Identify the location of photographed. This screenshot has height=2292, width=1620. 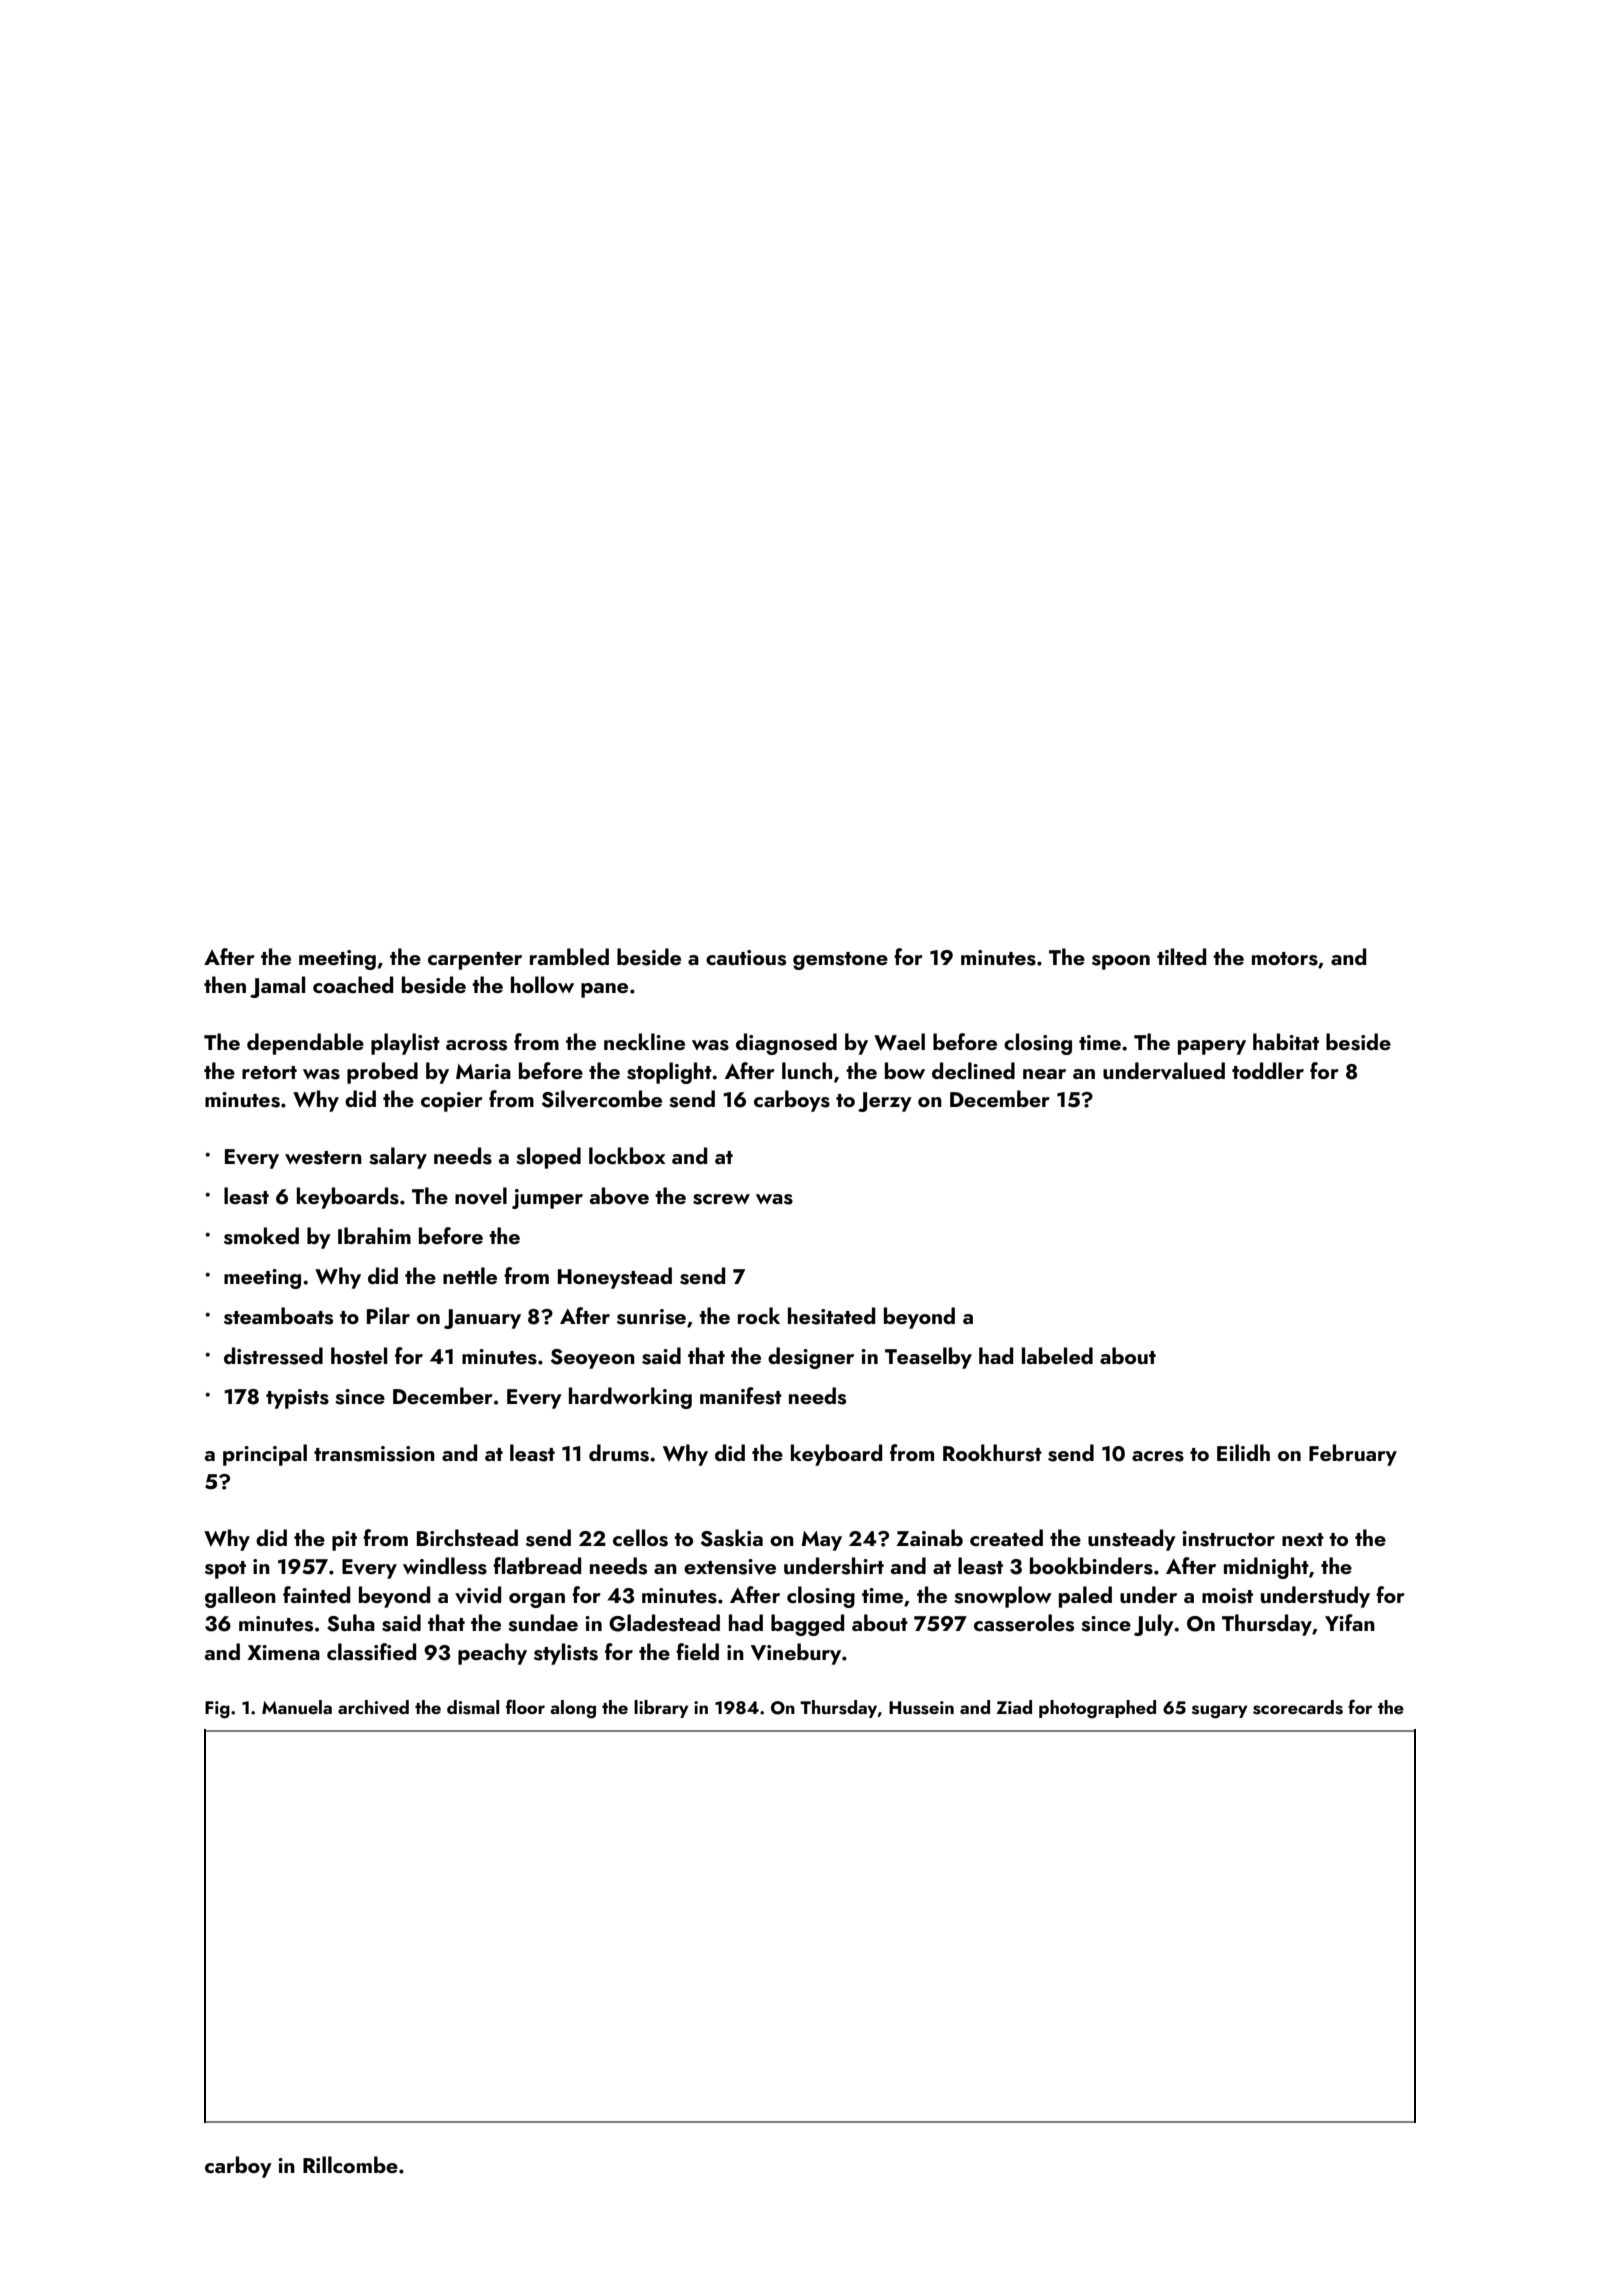
(1097, 1709).
